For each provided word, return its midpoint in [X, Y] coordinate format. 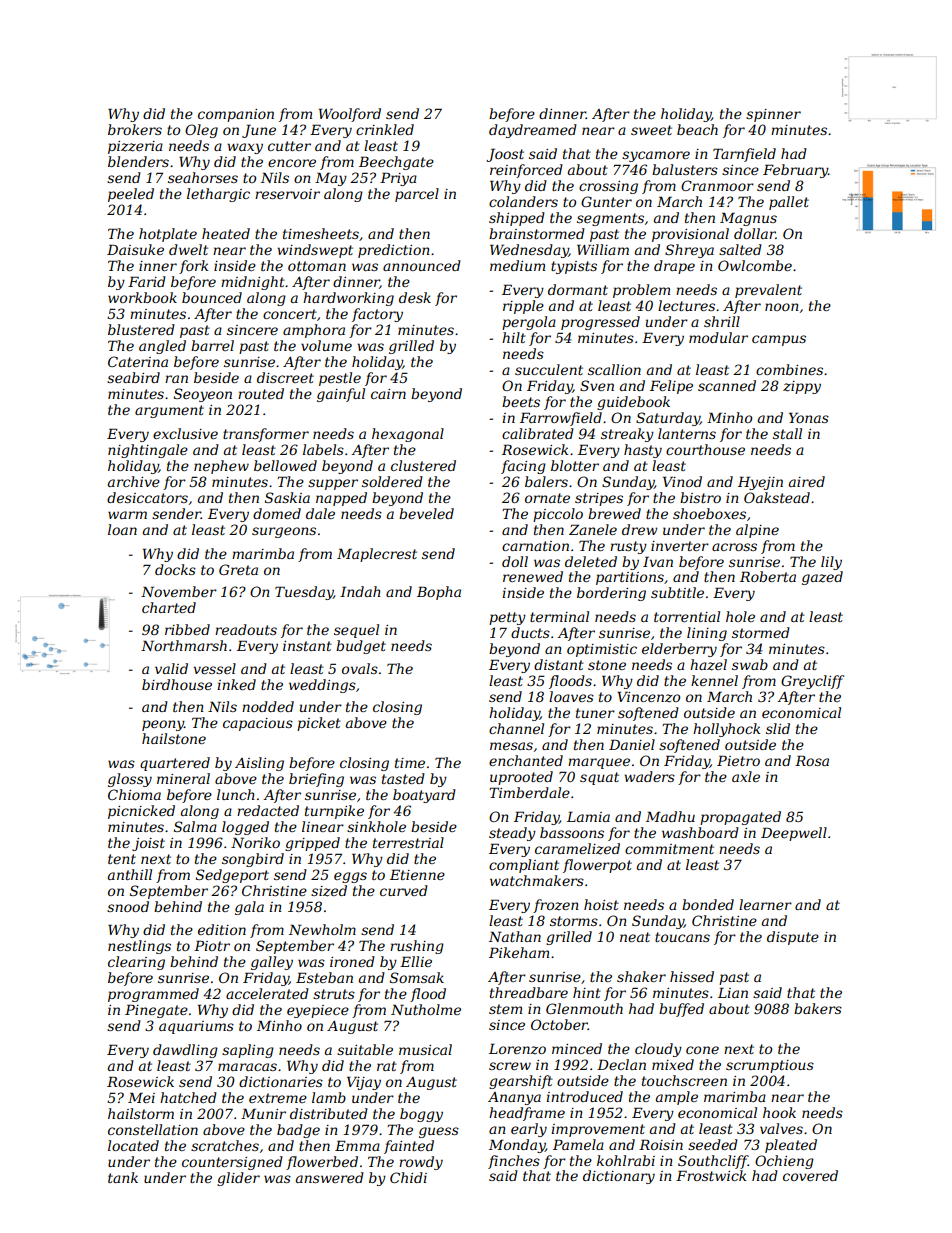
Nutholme [426, 1009]
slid [778, 728]
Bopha [439, 593]
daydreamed [533, 131]
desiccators [147, 497]
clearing [136, 963]
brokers [135, 129]
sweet [651, 130]
